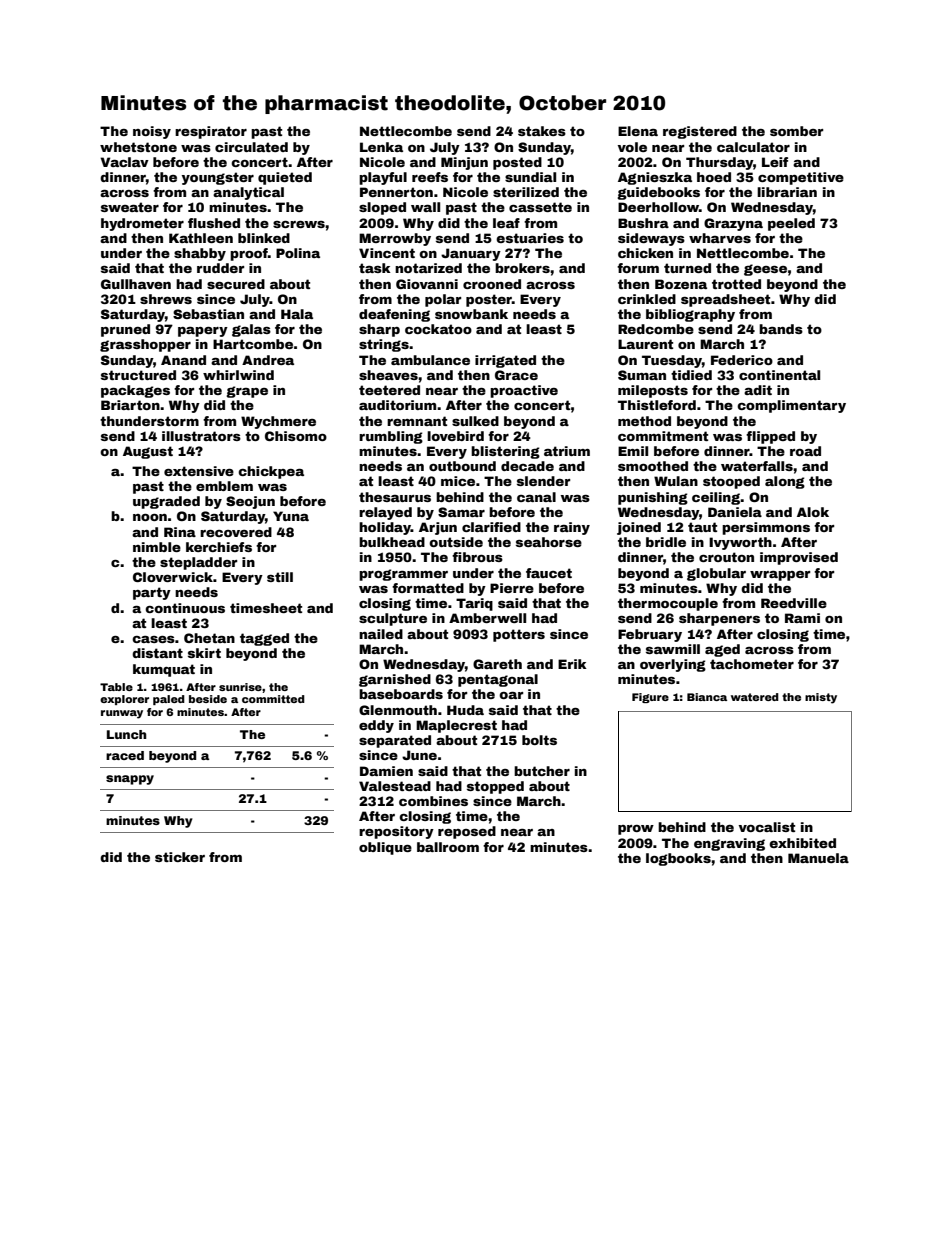 The width and height of the image is (952, 1233). What do you see at coordinates (539, 740) in the image?
I see `bolts` at bounding box center [539, 740].
